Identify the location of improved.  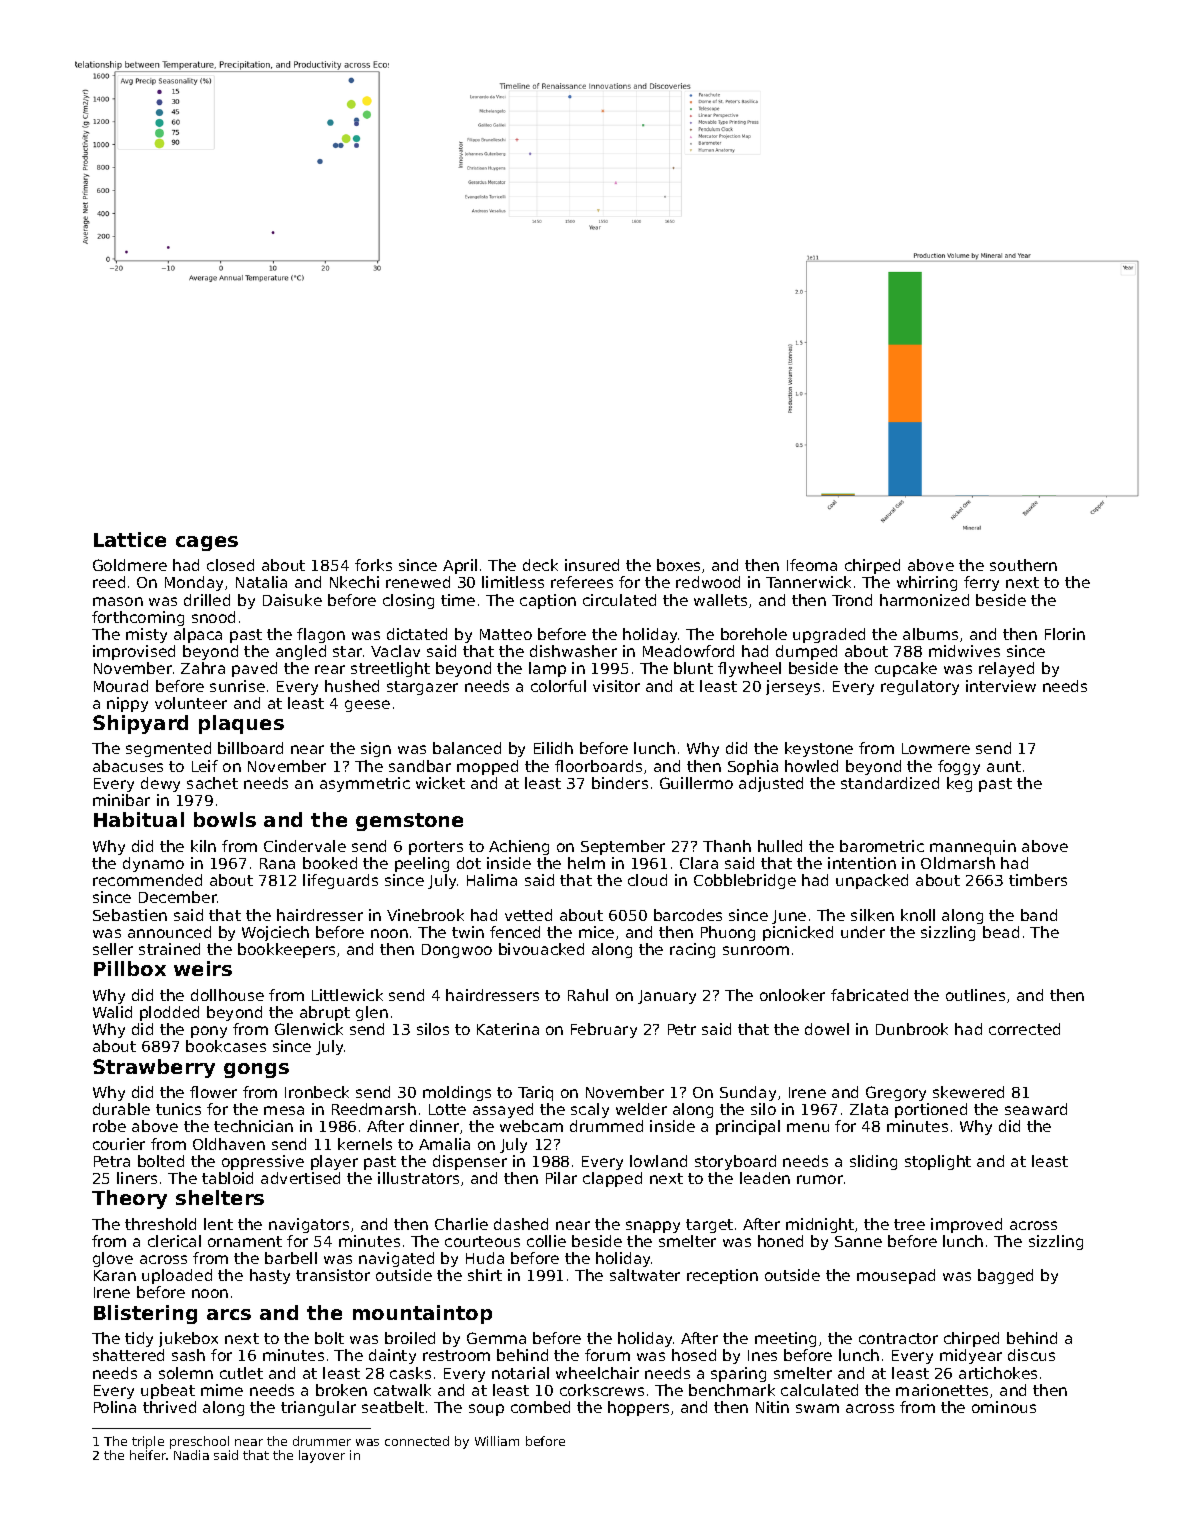
(966, 1225).
